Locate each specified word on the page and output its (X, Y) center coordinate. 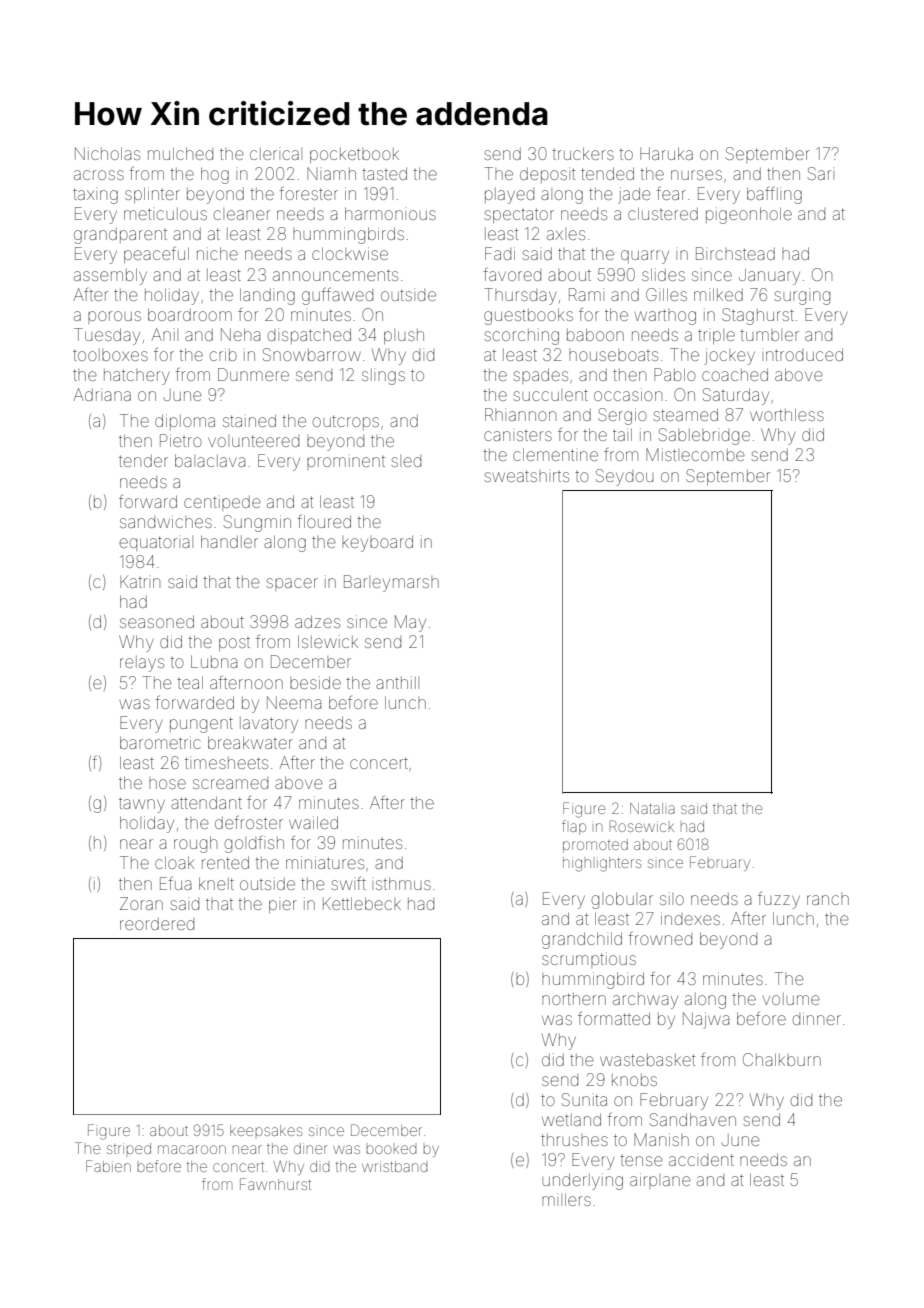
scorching (521, 336)
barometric (160, 742)
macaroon (192, 1149)
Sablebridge (704, 436)
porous (114, 317)
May (410, 623)
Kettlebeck (362, 903)
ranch (828, 899)
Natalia (652, 808)
